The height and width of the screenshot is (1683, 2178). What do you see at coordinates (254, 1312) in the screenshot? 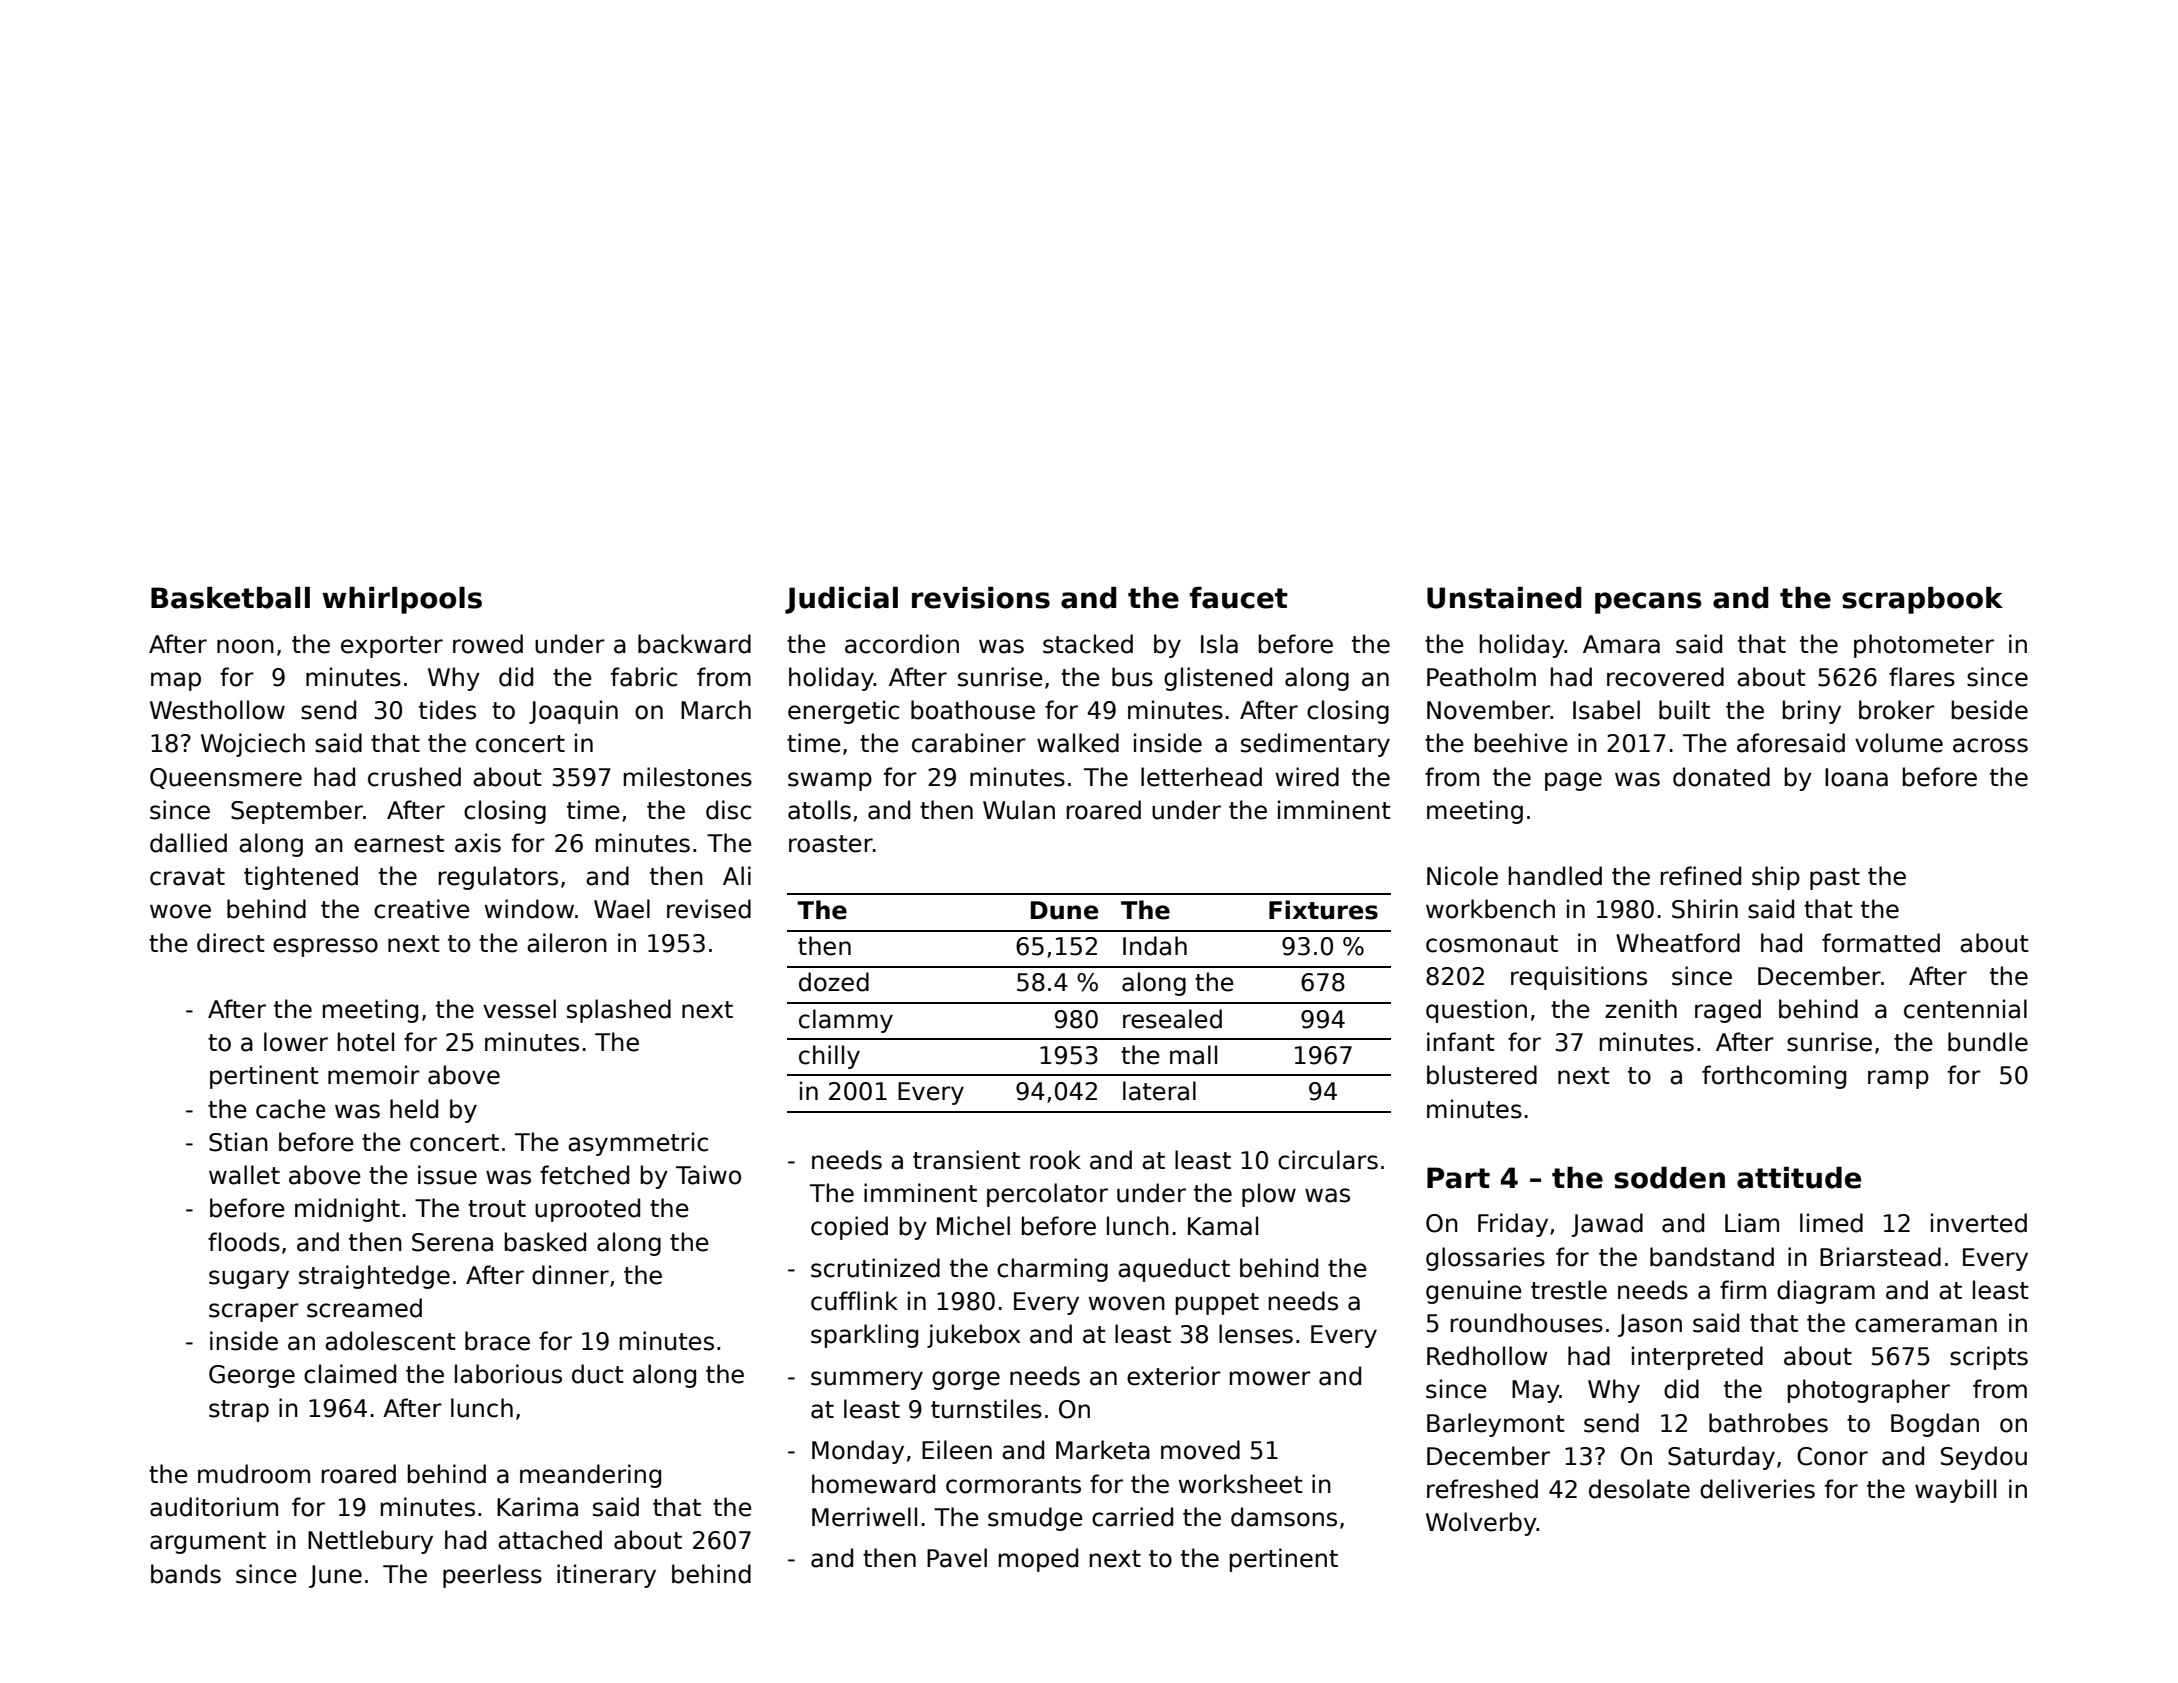
I see `scraper` at bounding box center [254, 1312].
